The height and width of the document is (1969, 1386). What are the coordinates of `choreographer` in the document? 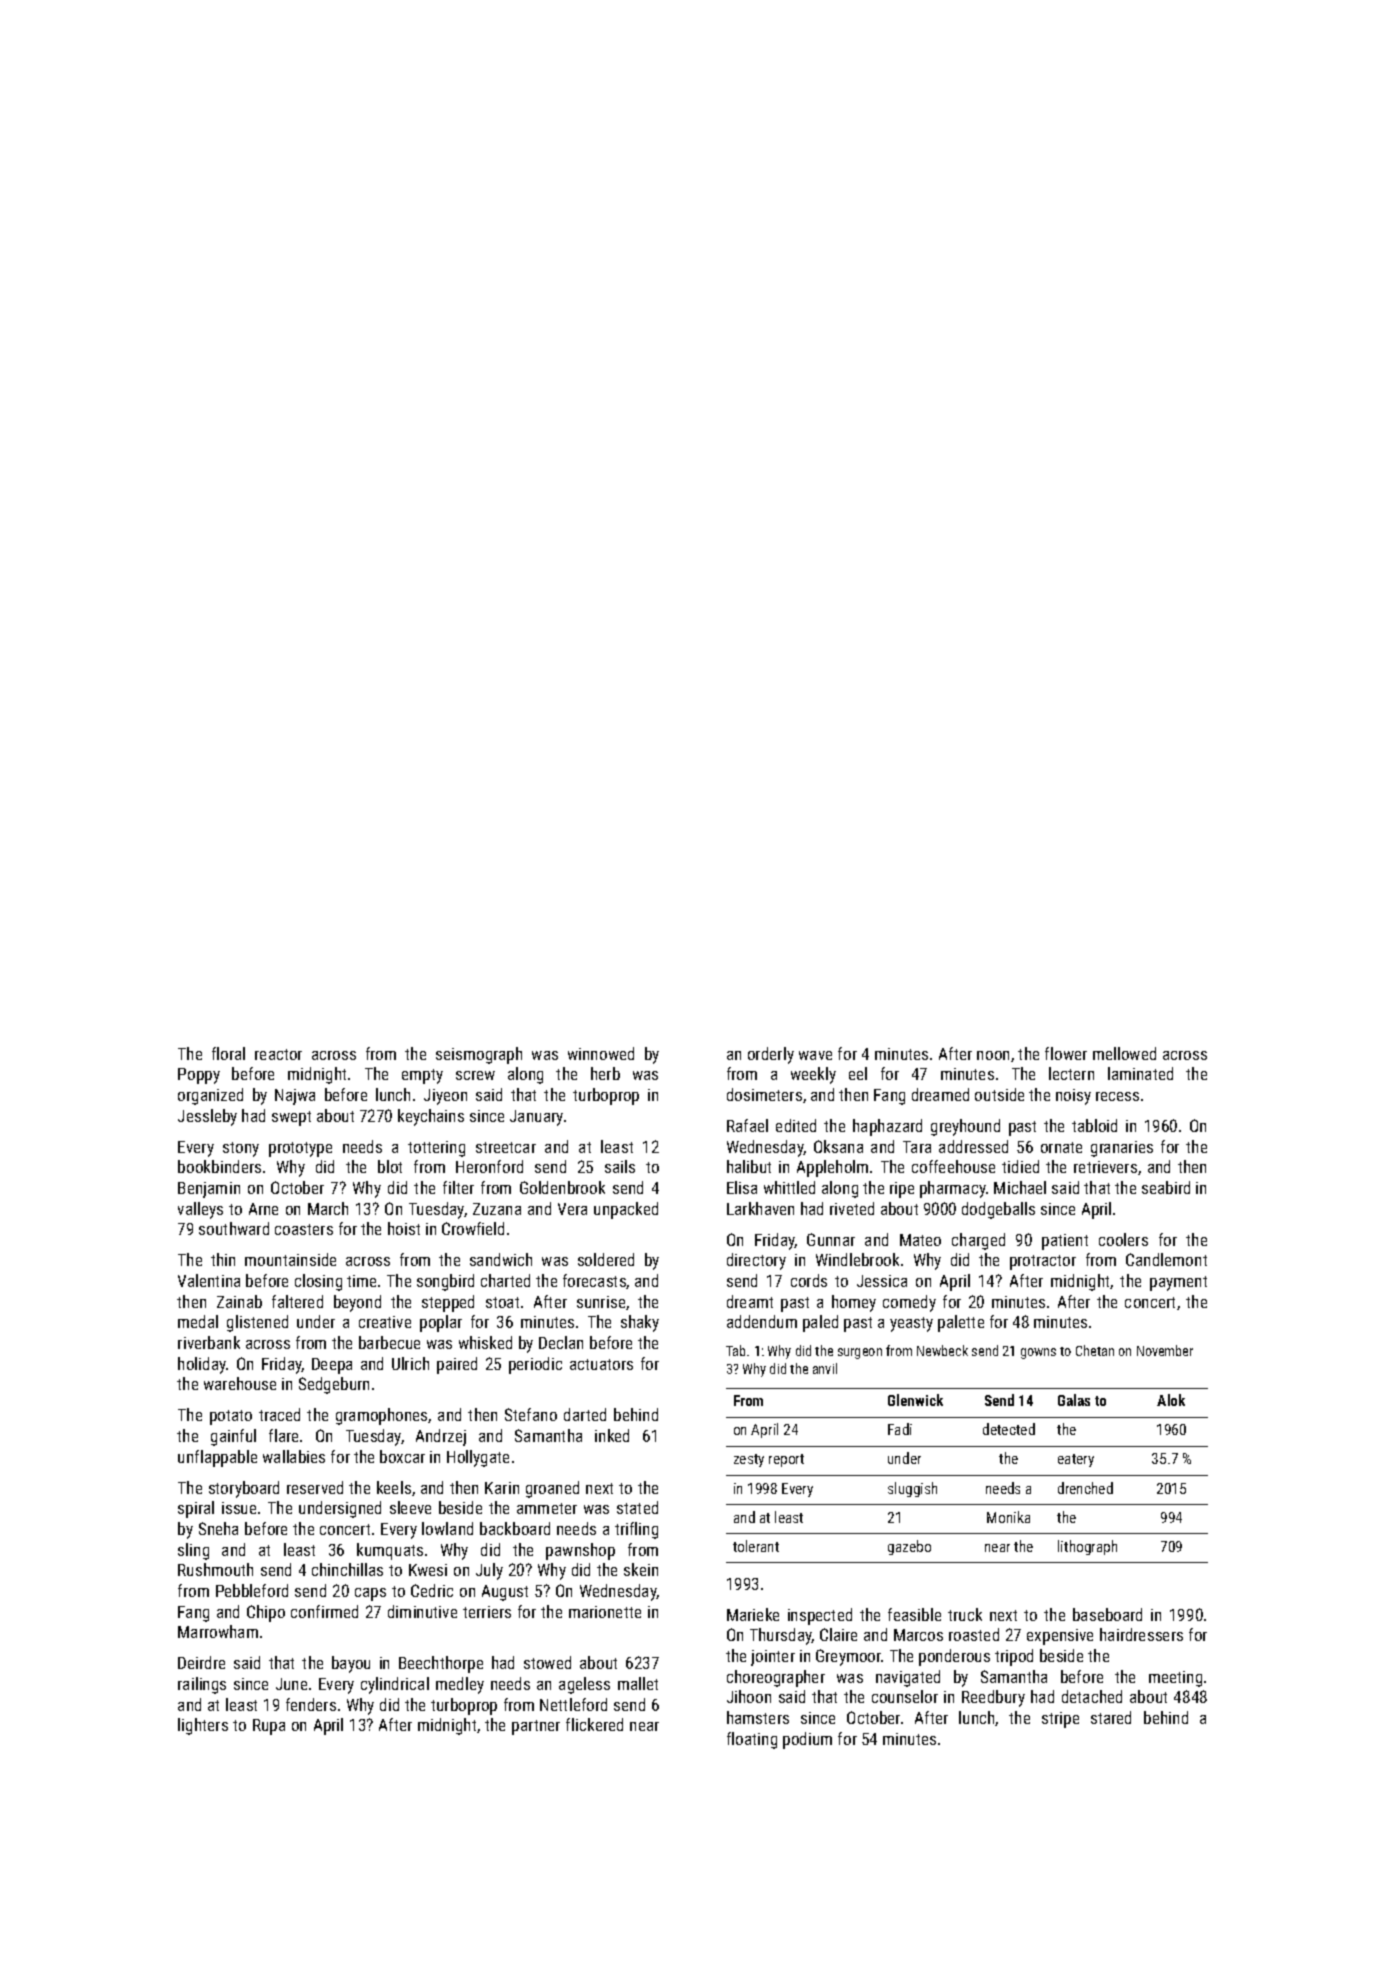 It's located at (776, 1678).
